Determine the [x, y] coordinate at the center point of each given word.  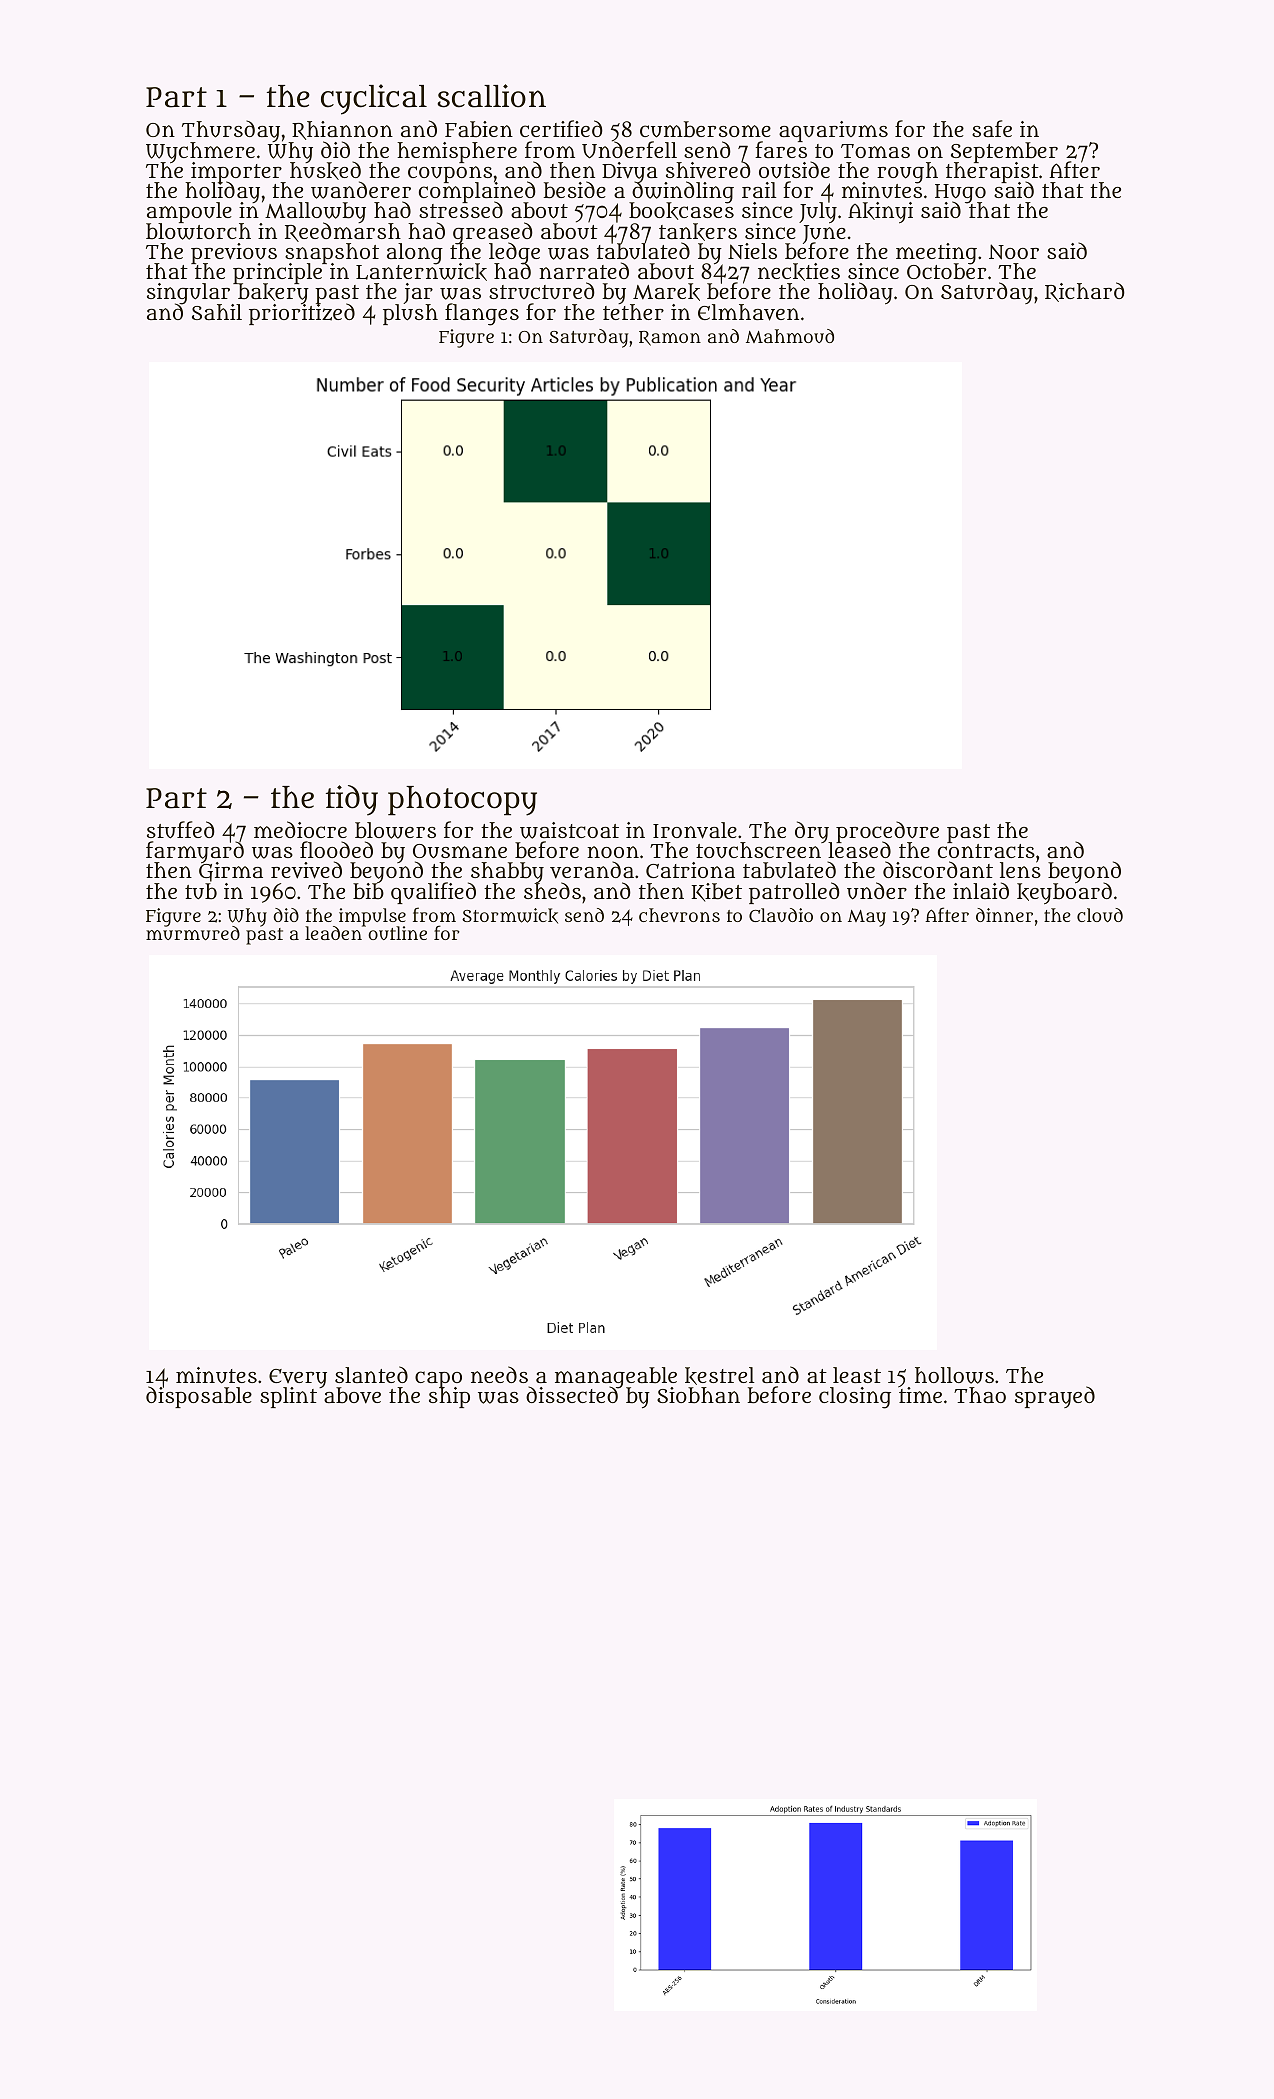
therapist [992, 173]
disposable [199, 1398]
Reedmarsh [343, 232]
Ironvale [695, 830]
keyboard [1064, 893]
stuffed [181, 830]
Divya [630, 172]
